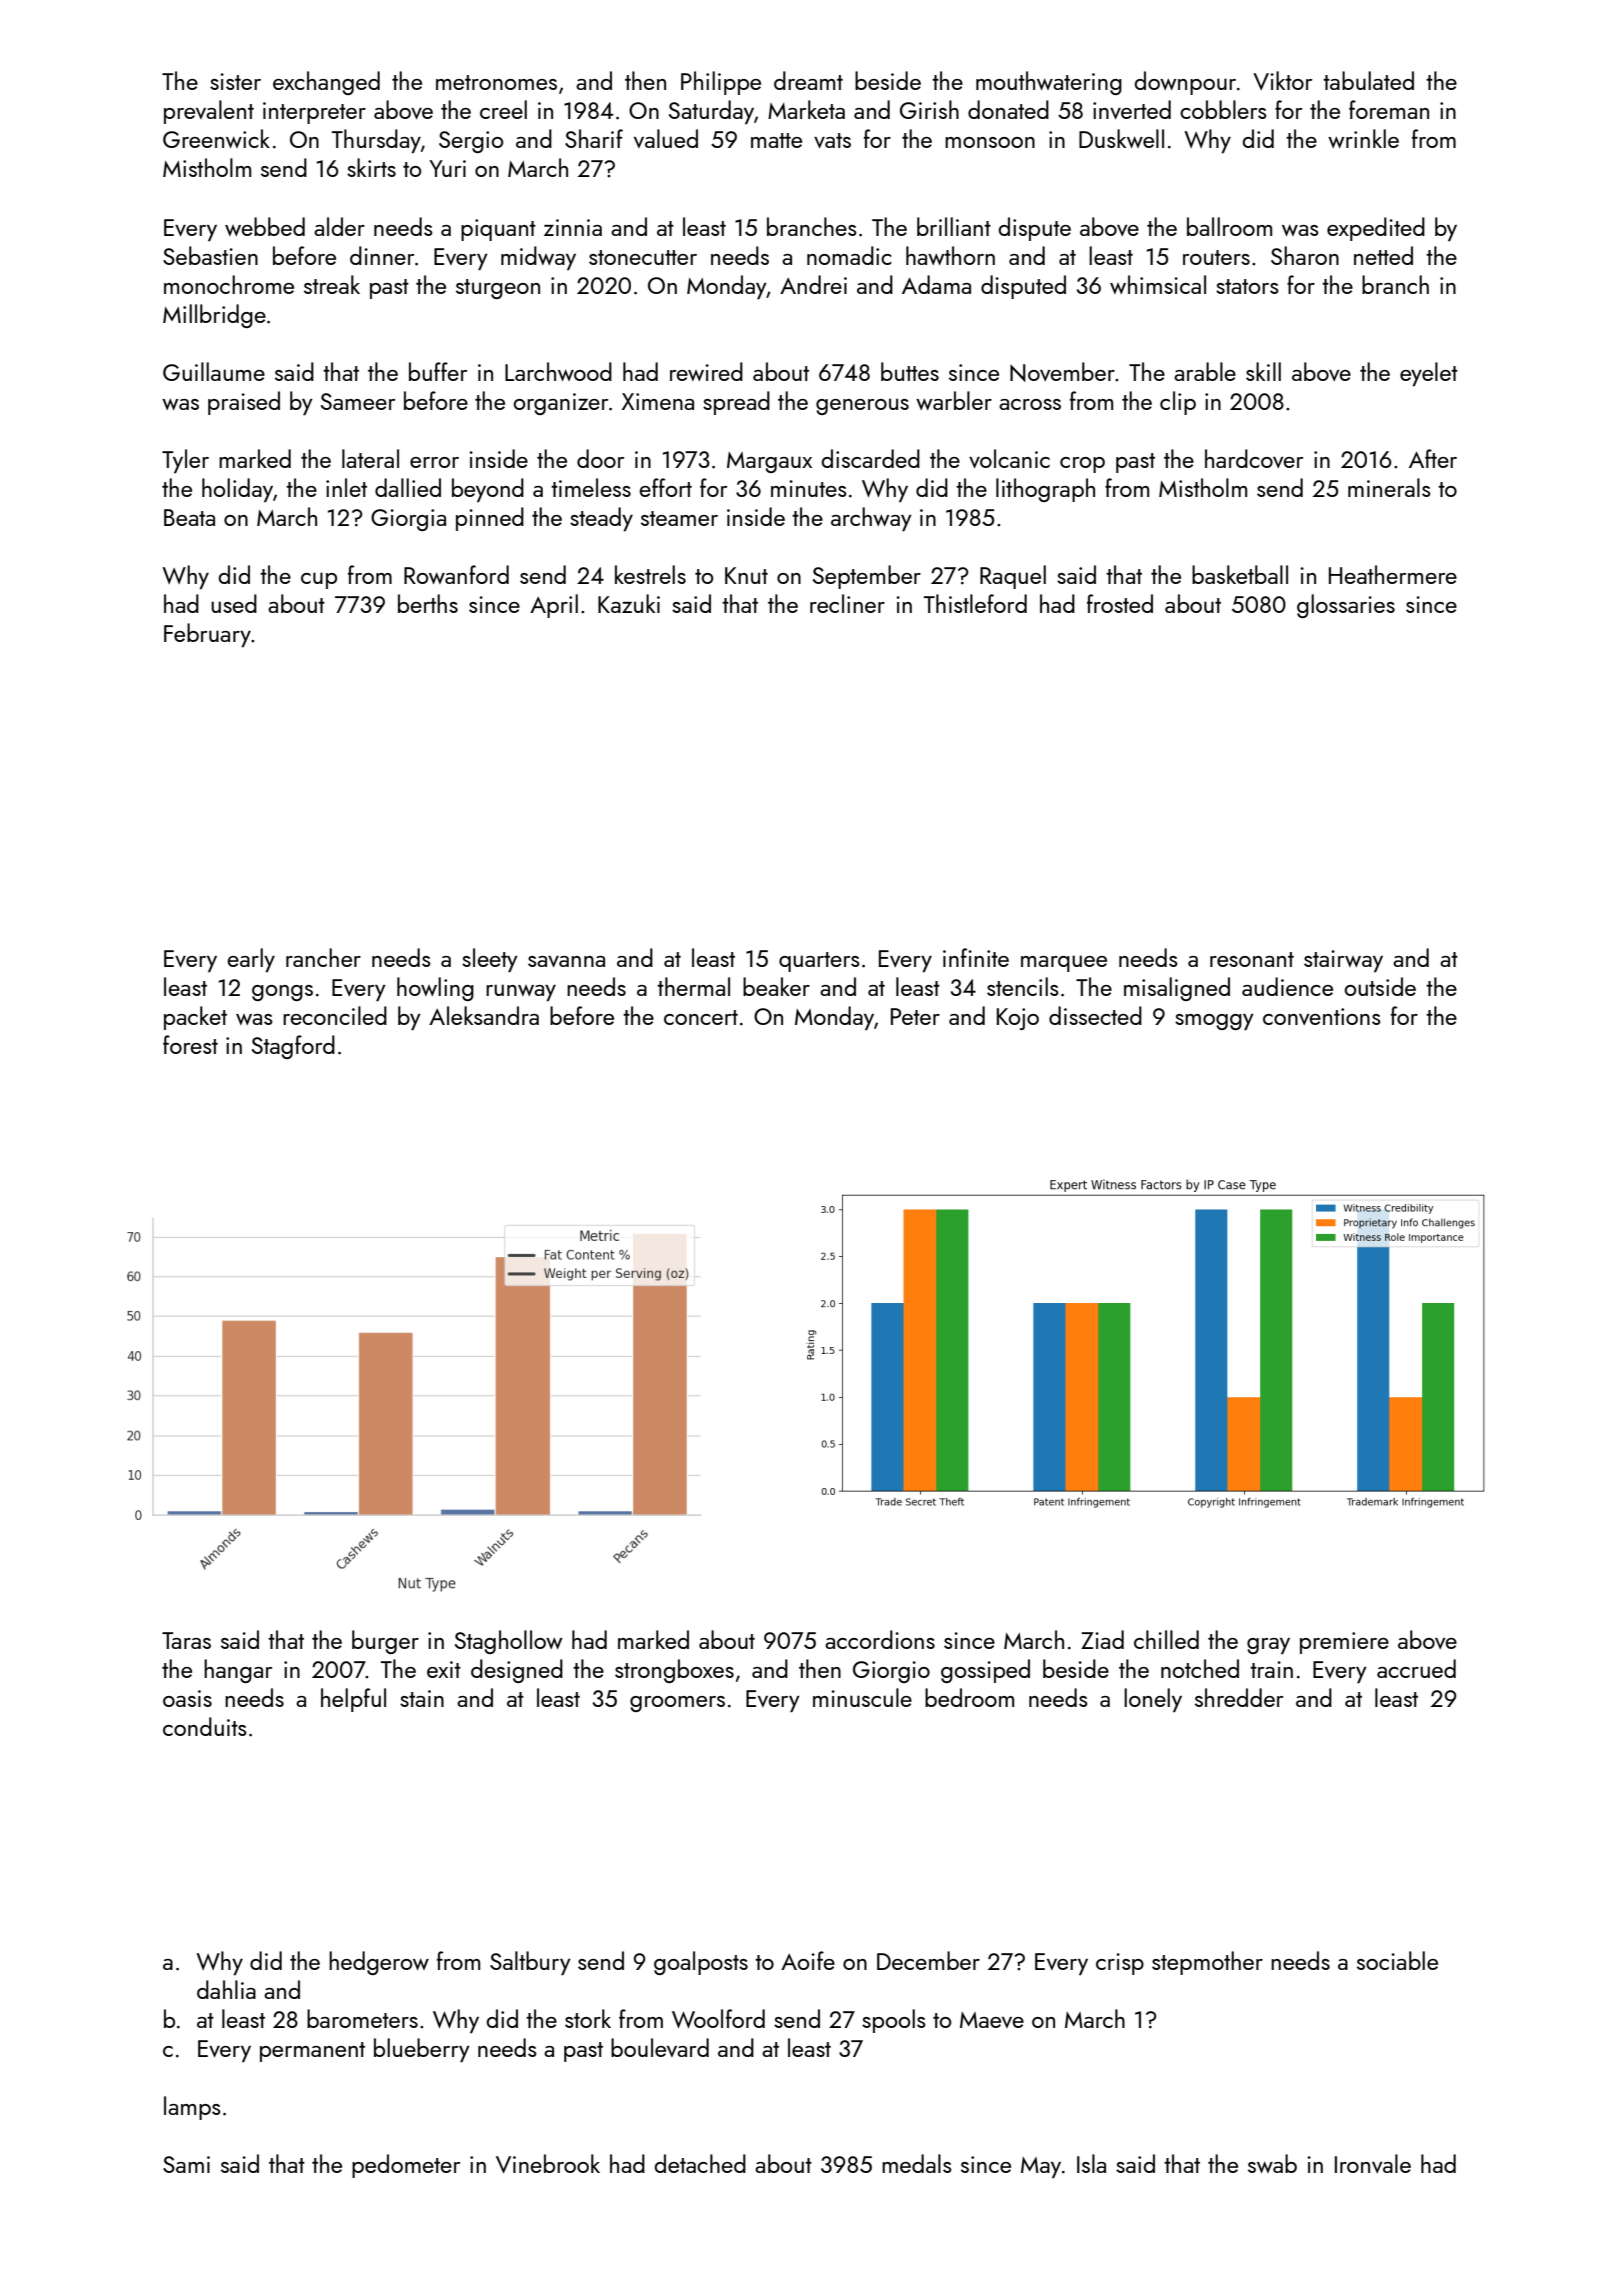 This screenshot has height=2292, width=1620. What do you see at coordinates (915, 1016) in the screenshot?
I see `Peter` at bounding box center [915, 1016].
